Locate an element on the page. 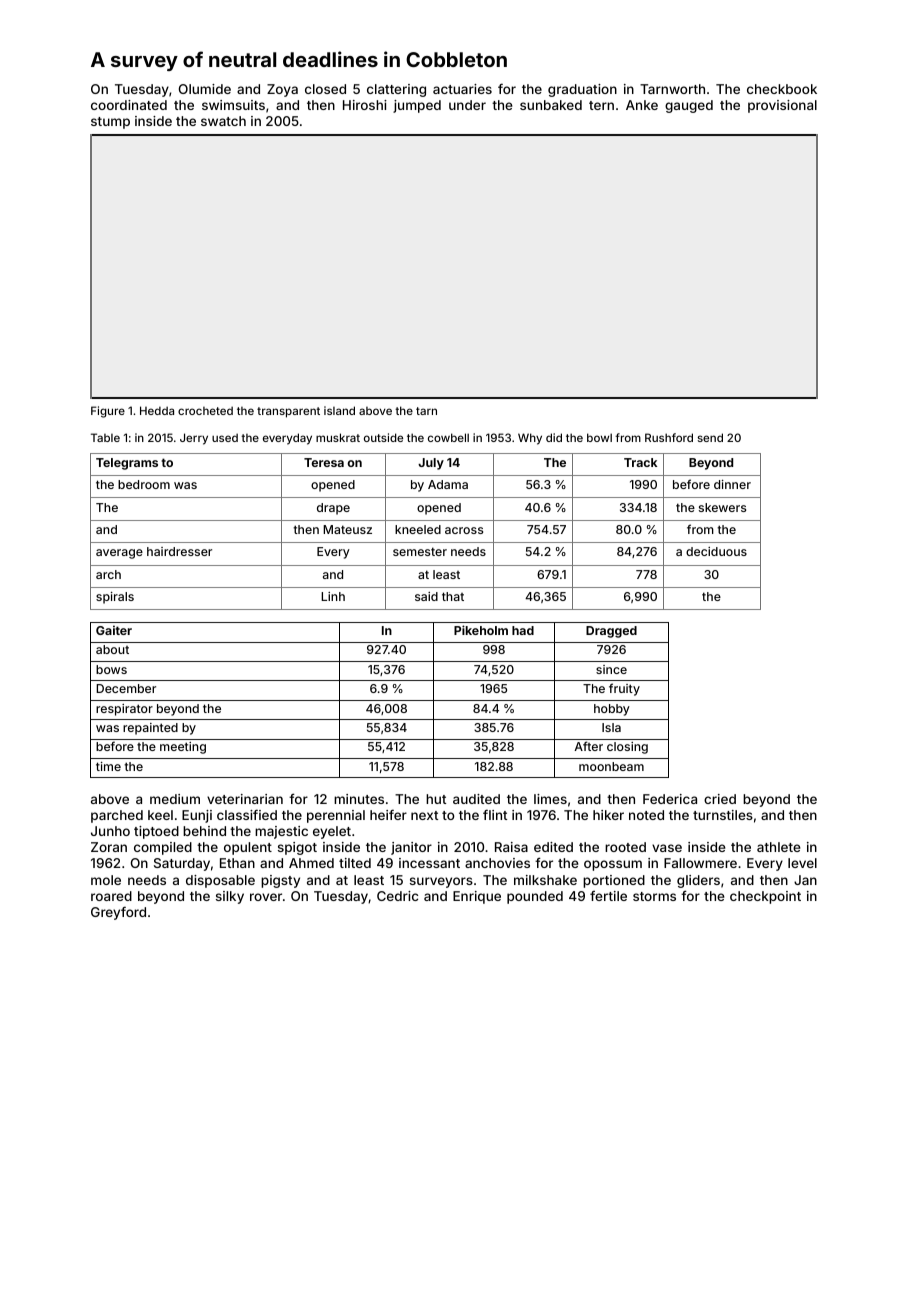 Image resolution: width=908 pixels, height=1316 pixels. Greyford is located at coordinates (118, 913).
